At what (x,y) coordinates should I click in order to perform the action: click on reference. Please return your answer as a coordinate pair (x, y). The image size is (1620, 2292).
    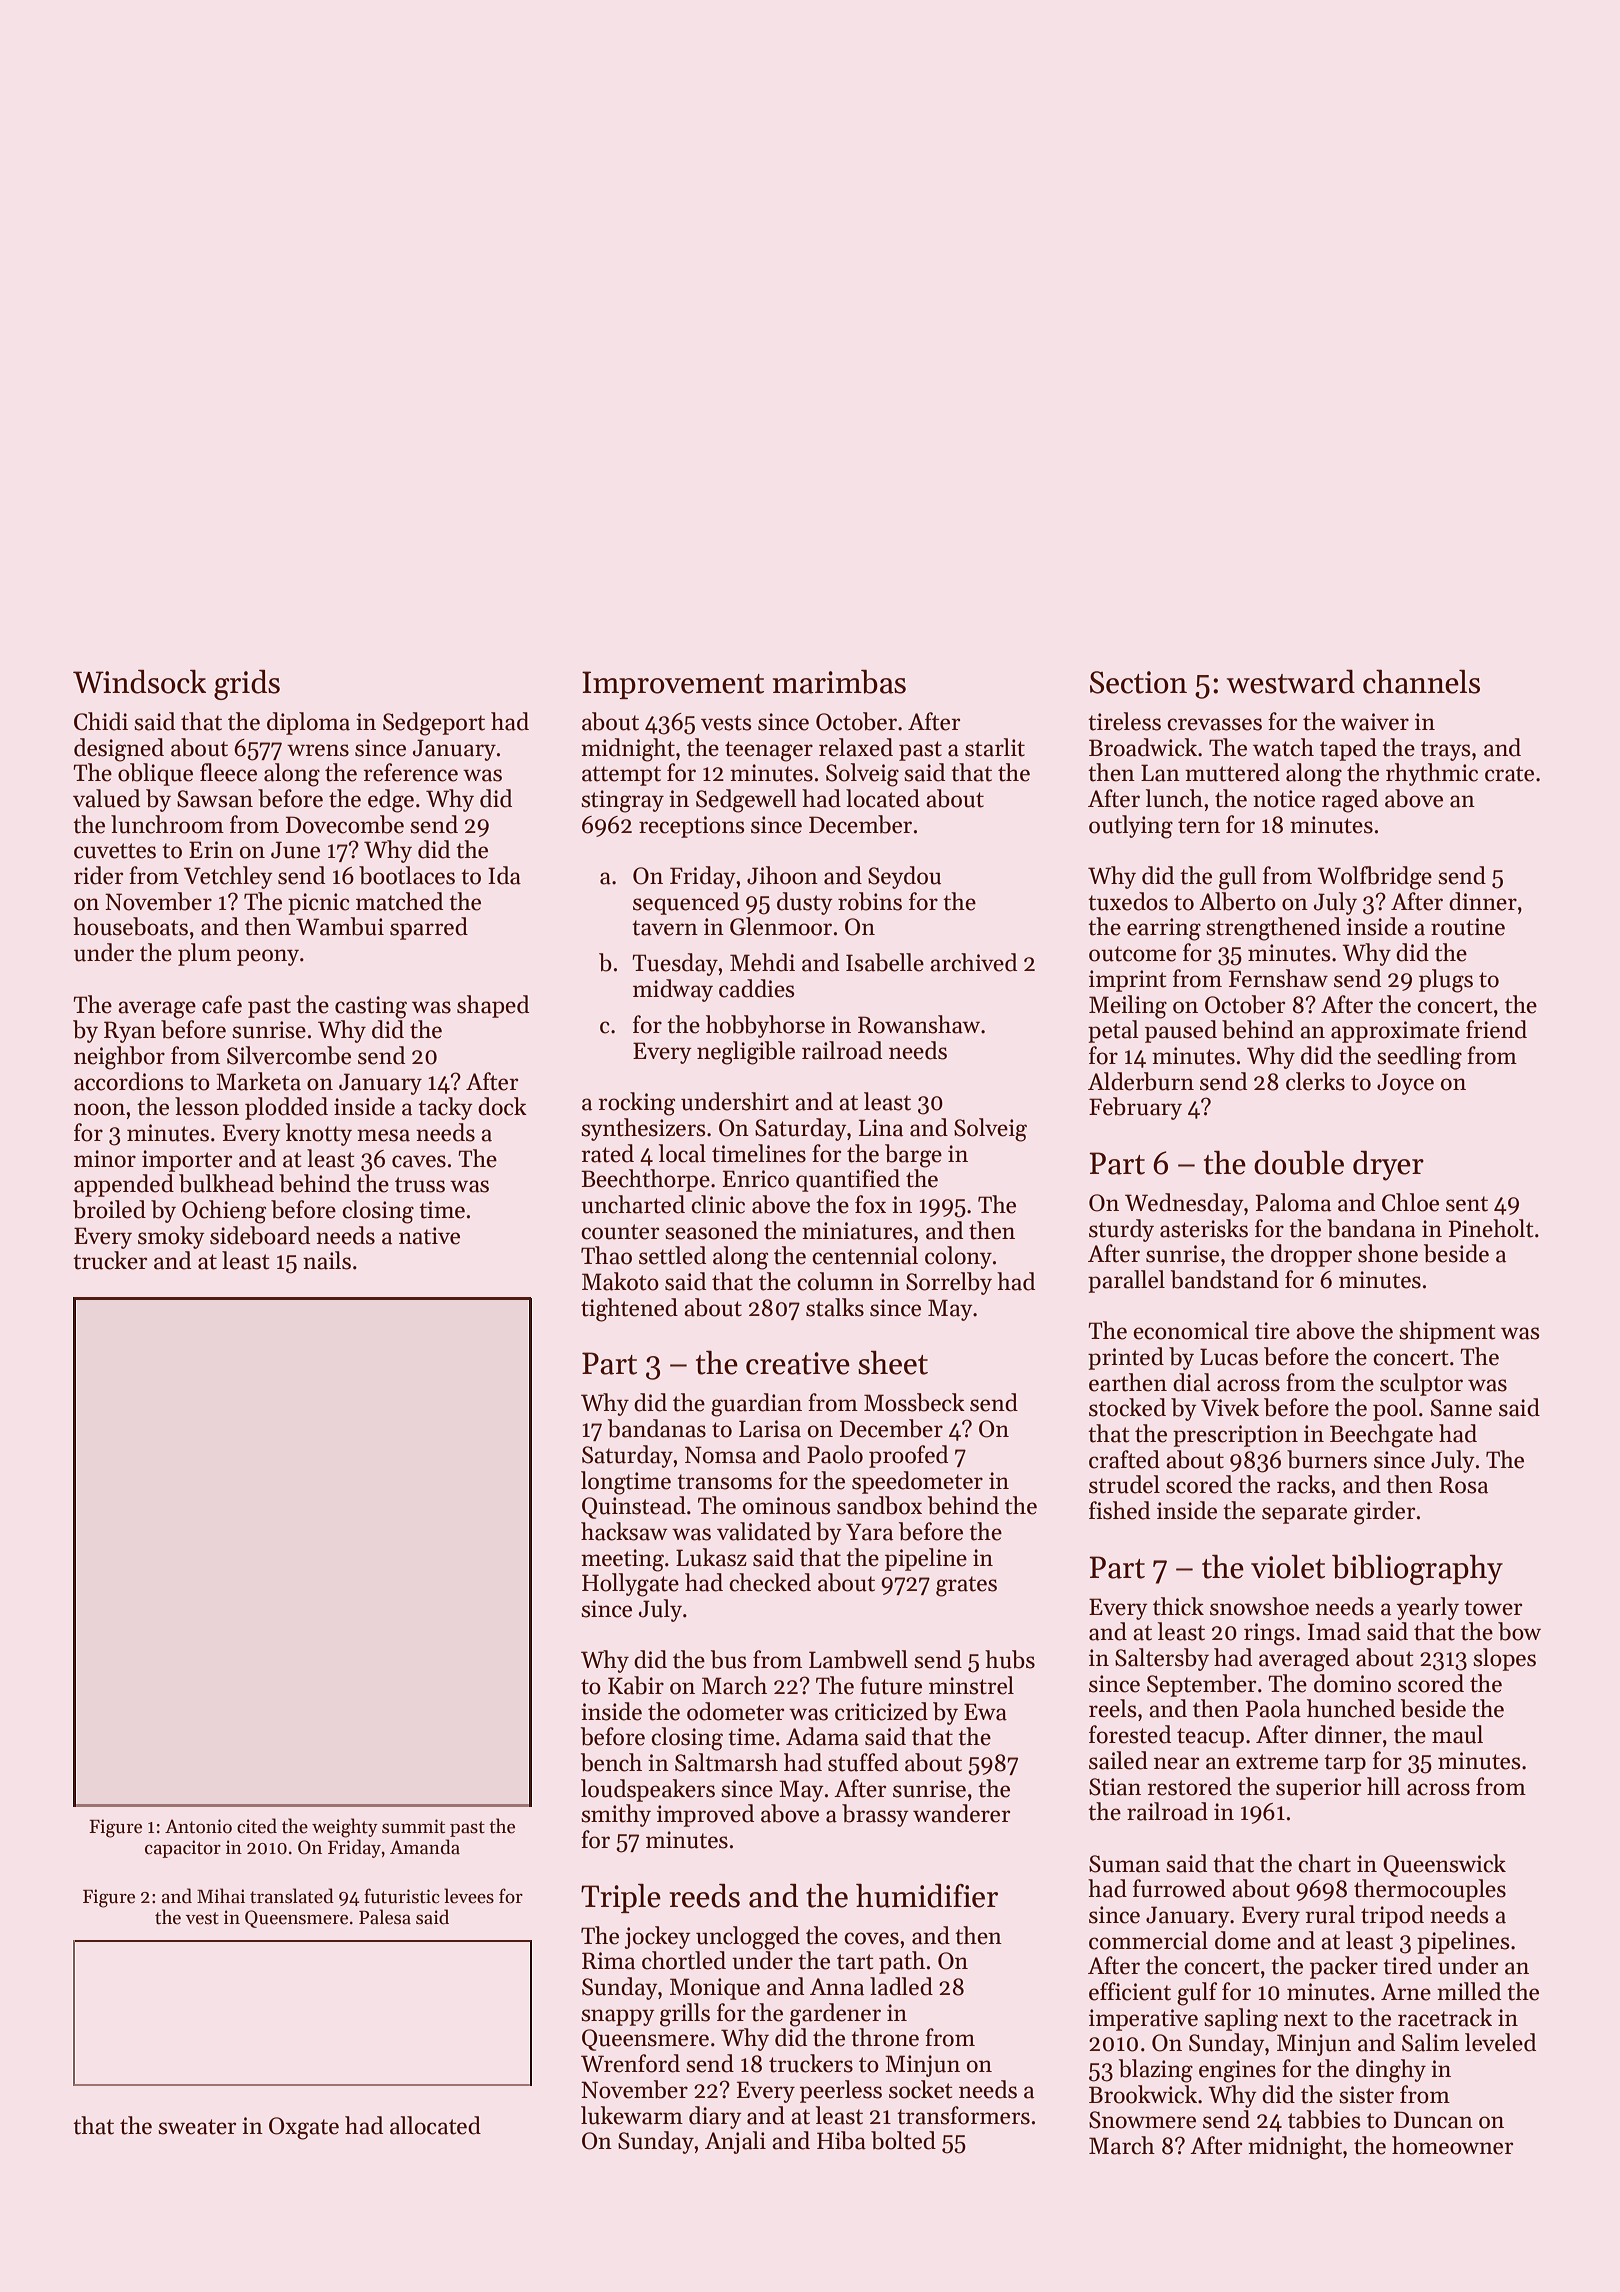
    Looking at the image, I should click on (411, 772).
